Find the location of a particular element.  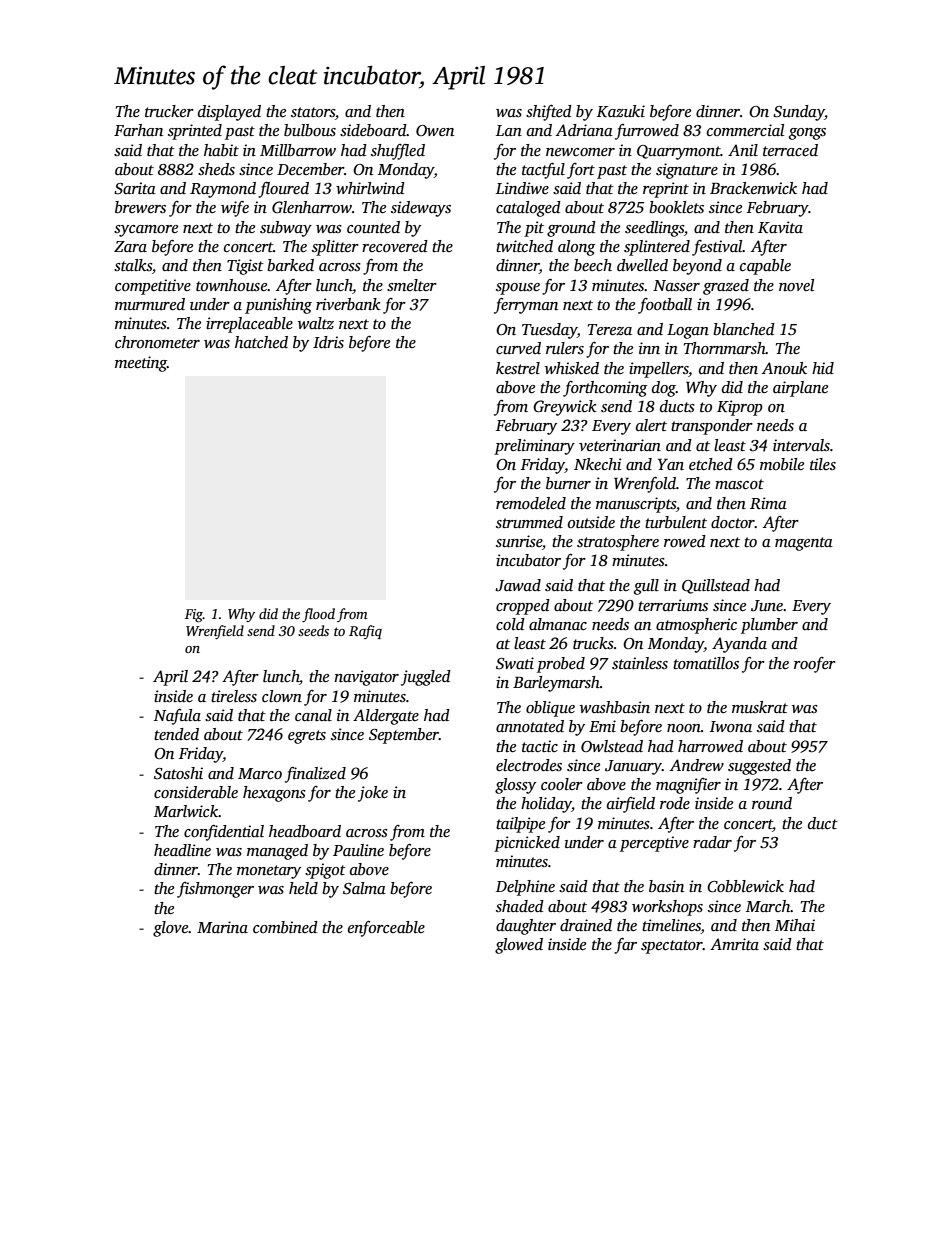

spouse is located at coordinates (518, 289).
